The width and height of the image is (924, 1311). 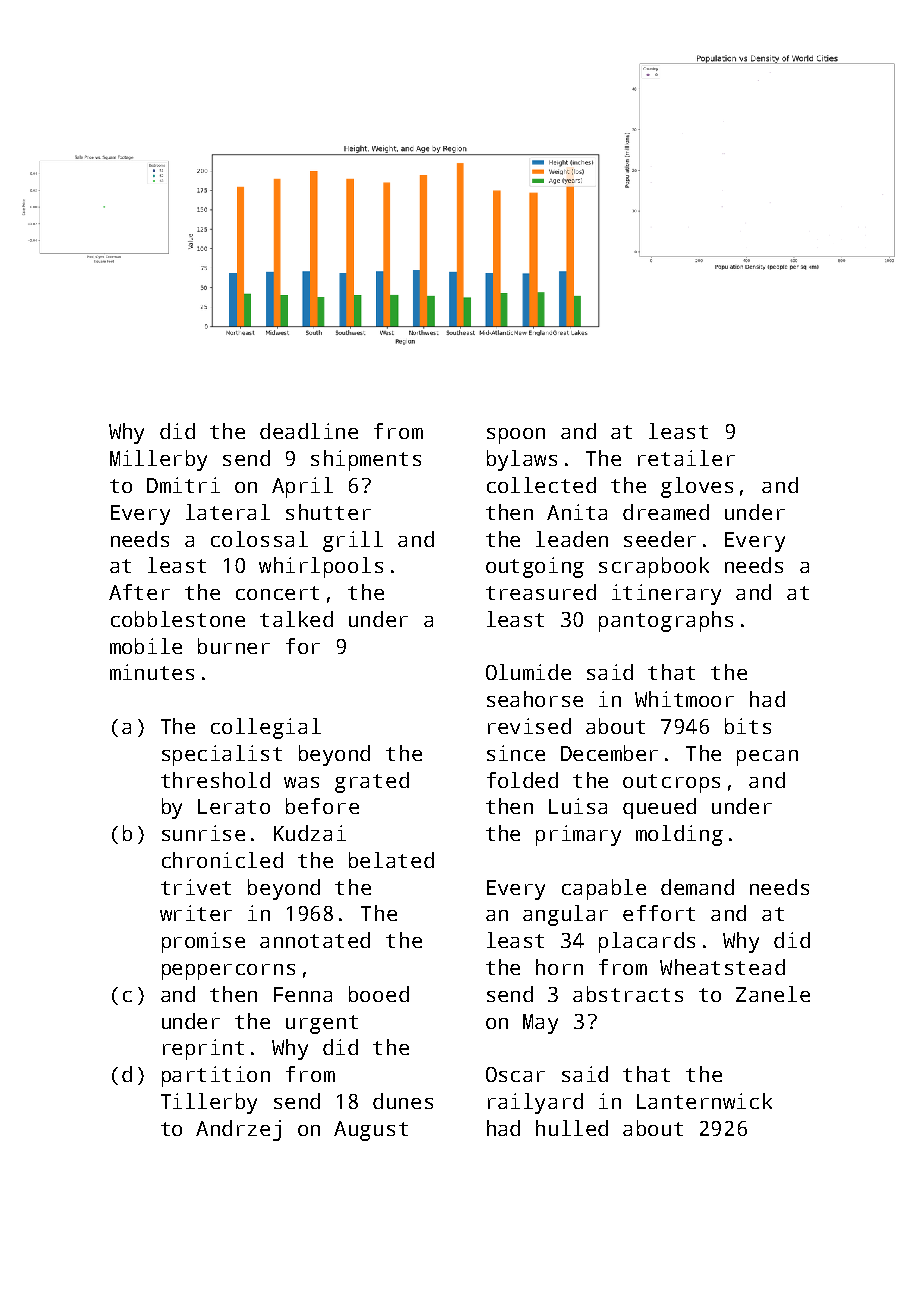 What do you see at coordinates (666, 594) in the image?
I see `itinerary` at bounding box center [666, 594].
